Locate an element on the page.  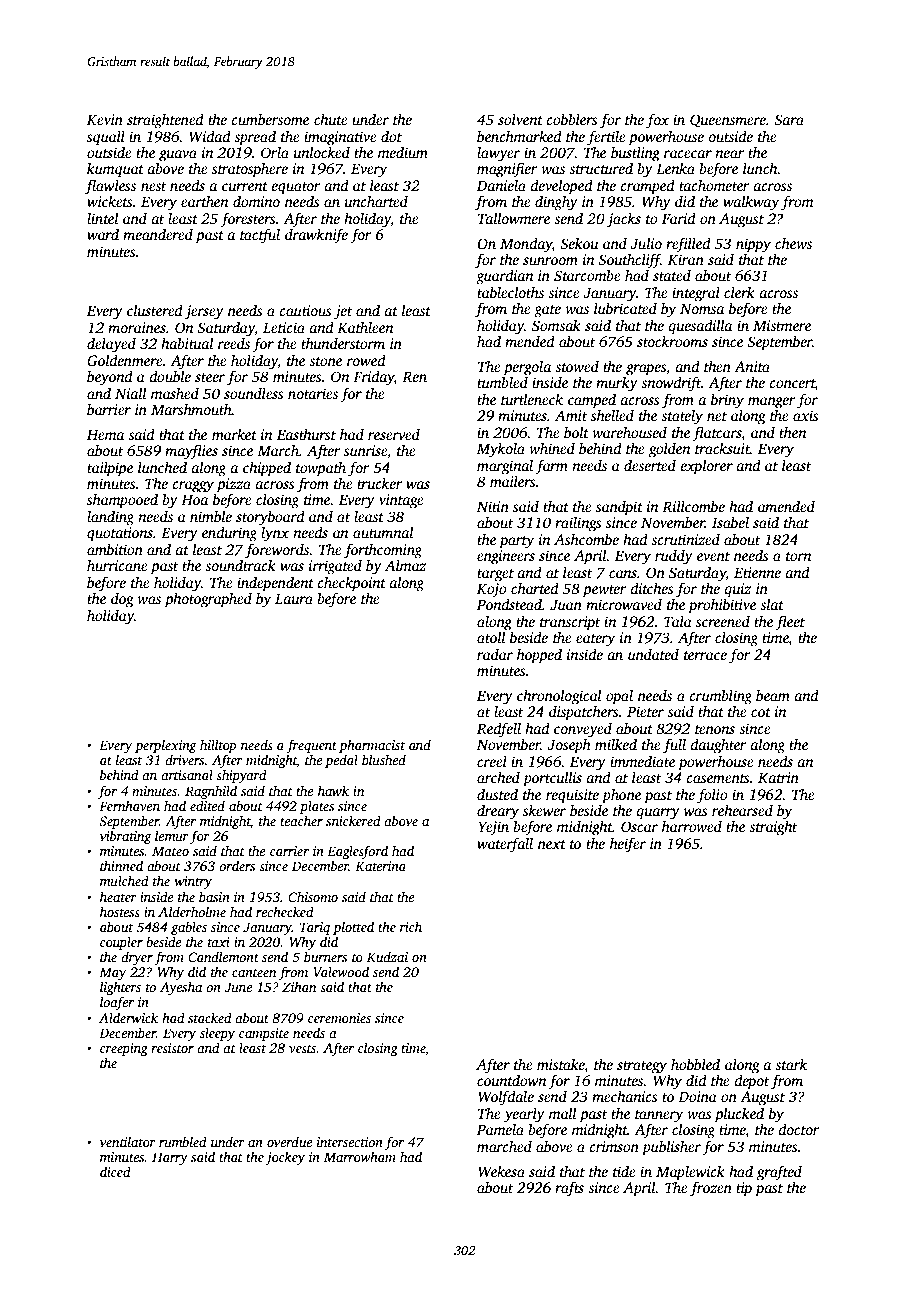
ditches is located at coordinates (652, 588).
